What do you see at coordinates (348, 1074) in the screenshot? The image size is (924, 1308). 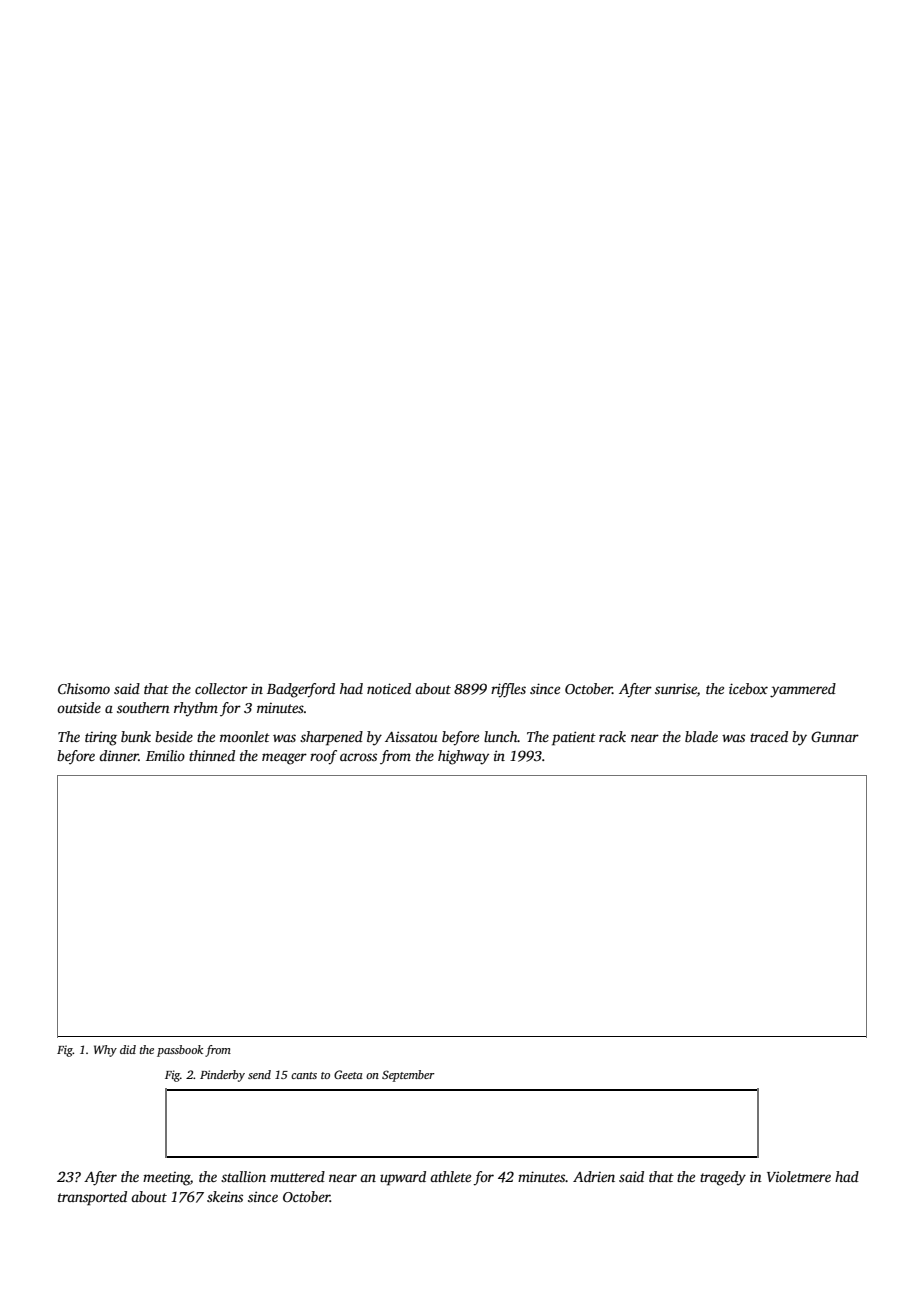 I see `Geeta` at bounding box center [348, 1074].
